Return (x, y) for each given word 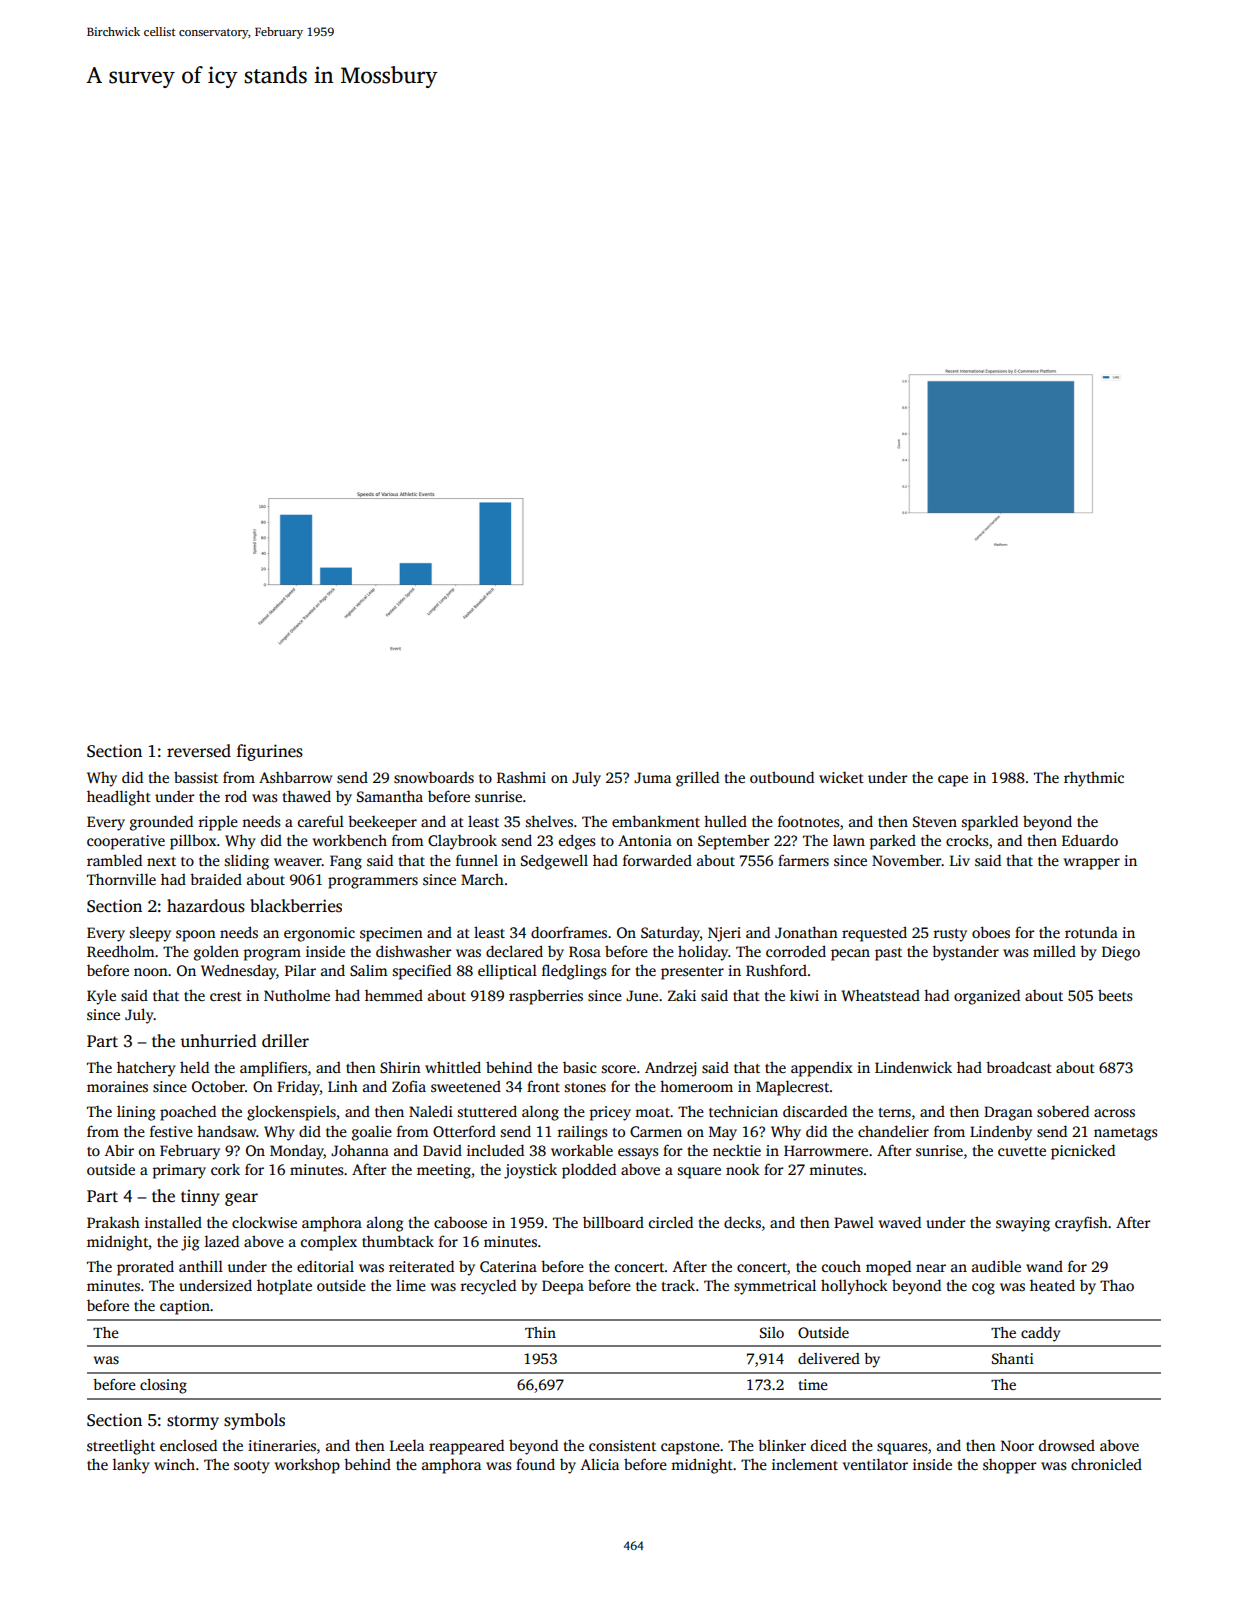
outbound (782, 777)
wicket (841, 777)
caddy (1040, 1334)
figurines (270, 752)
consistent (622, 1445)
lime (411, 1285)
